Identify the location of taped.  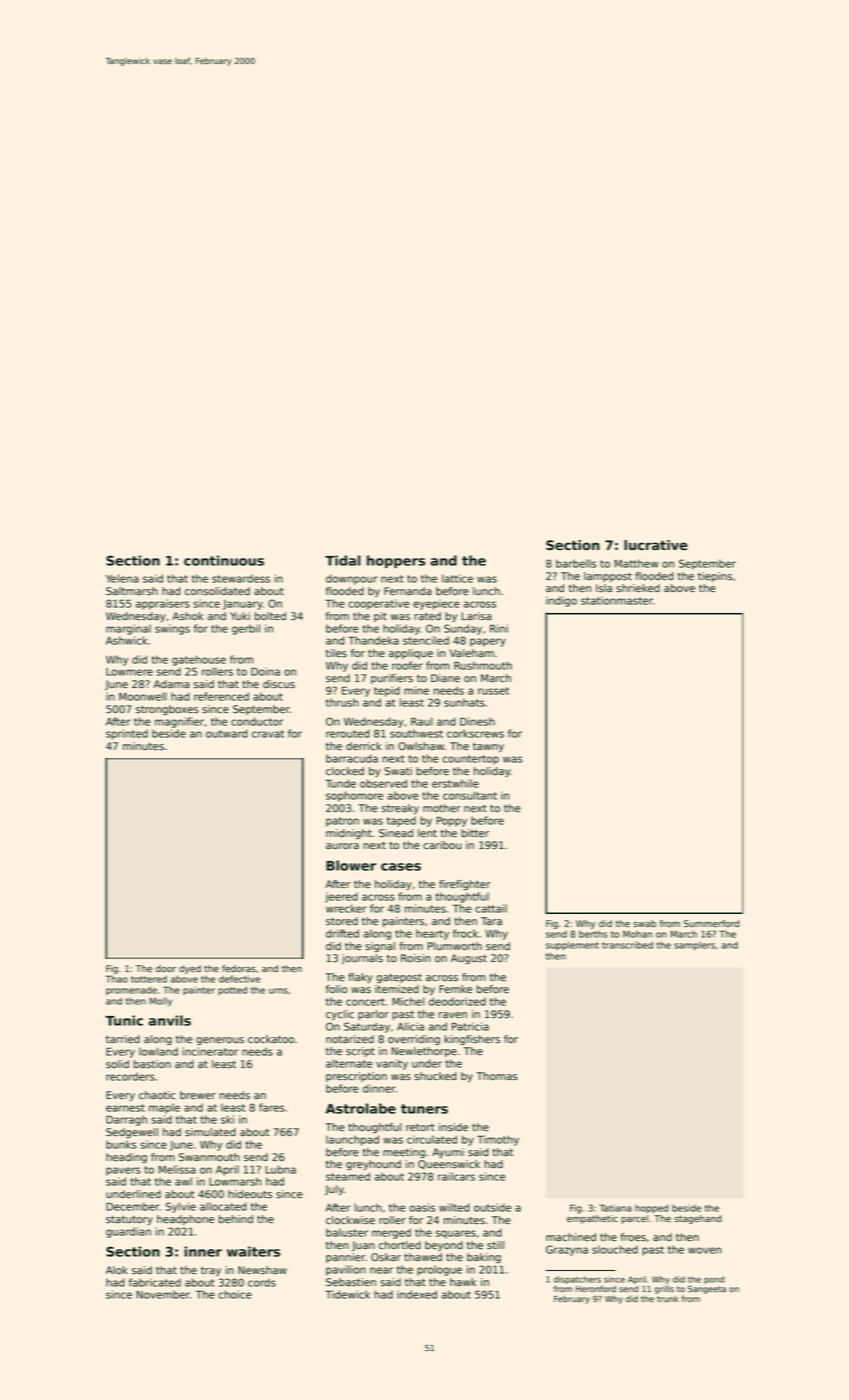
(401, 821).
